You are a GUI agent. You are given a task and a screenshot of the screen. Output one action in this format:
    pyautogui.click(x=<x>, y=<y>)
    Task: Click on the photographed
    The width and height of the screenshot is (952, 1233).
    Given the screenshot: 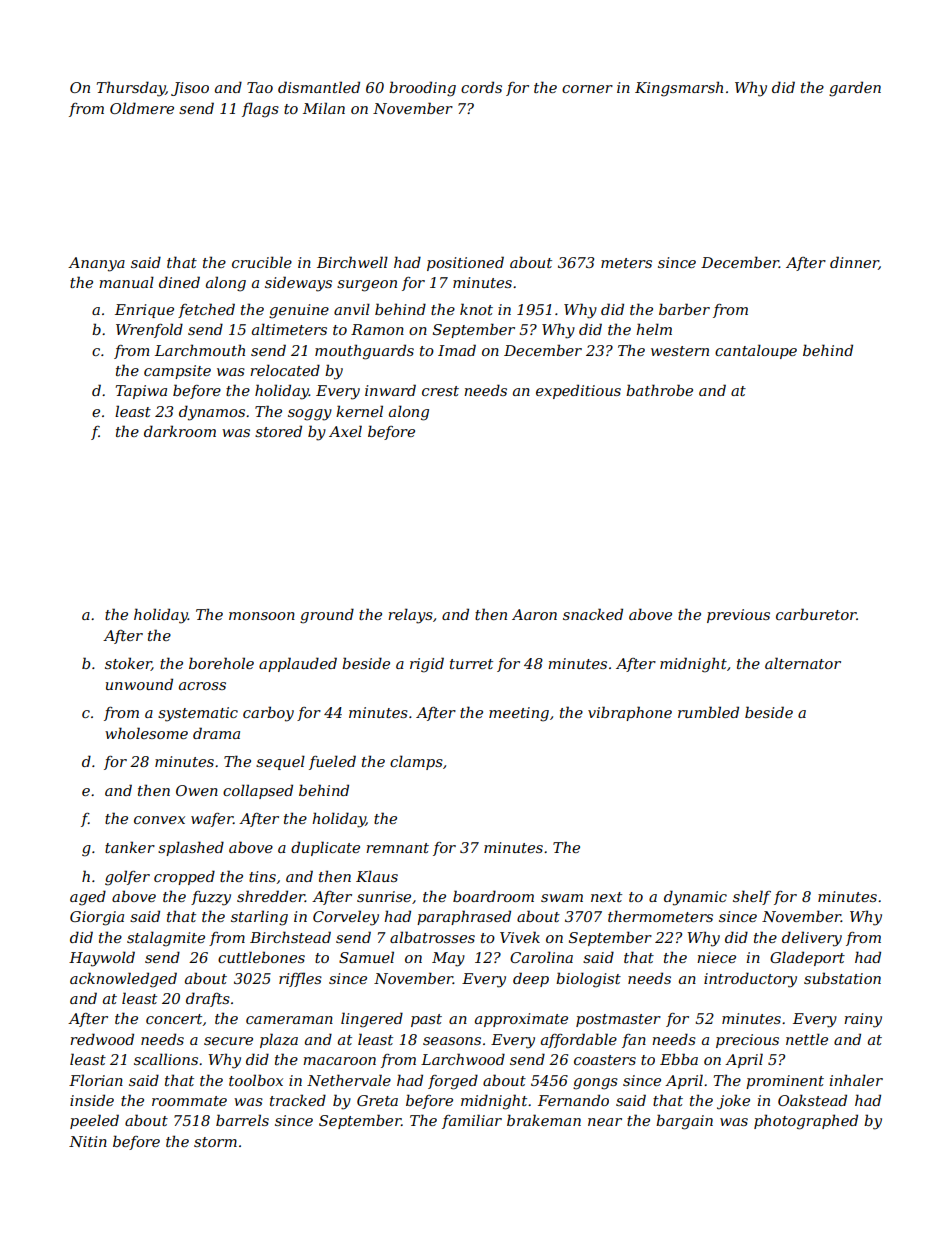 What is the action you would take?
    pyautogui.click(x=806, y=1122)
